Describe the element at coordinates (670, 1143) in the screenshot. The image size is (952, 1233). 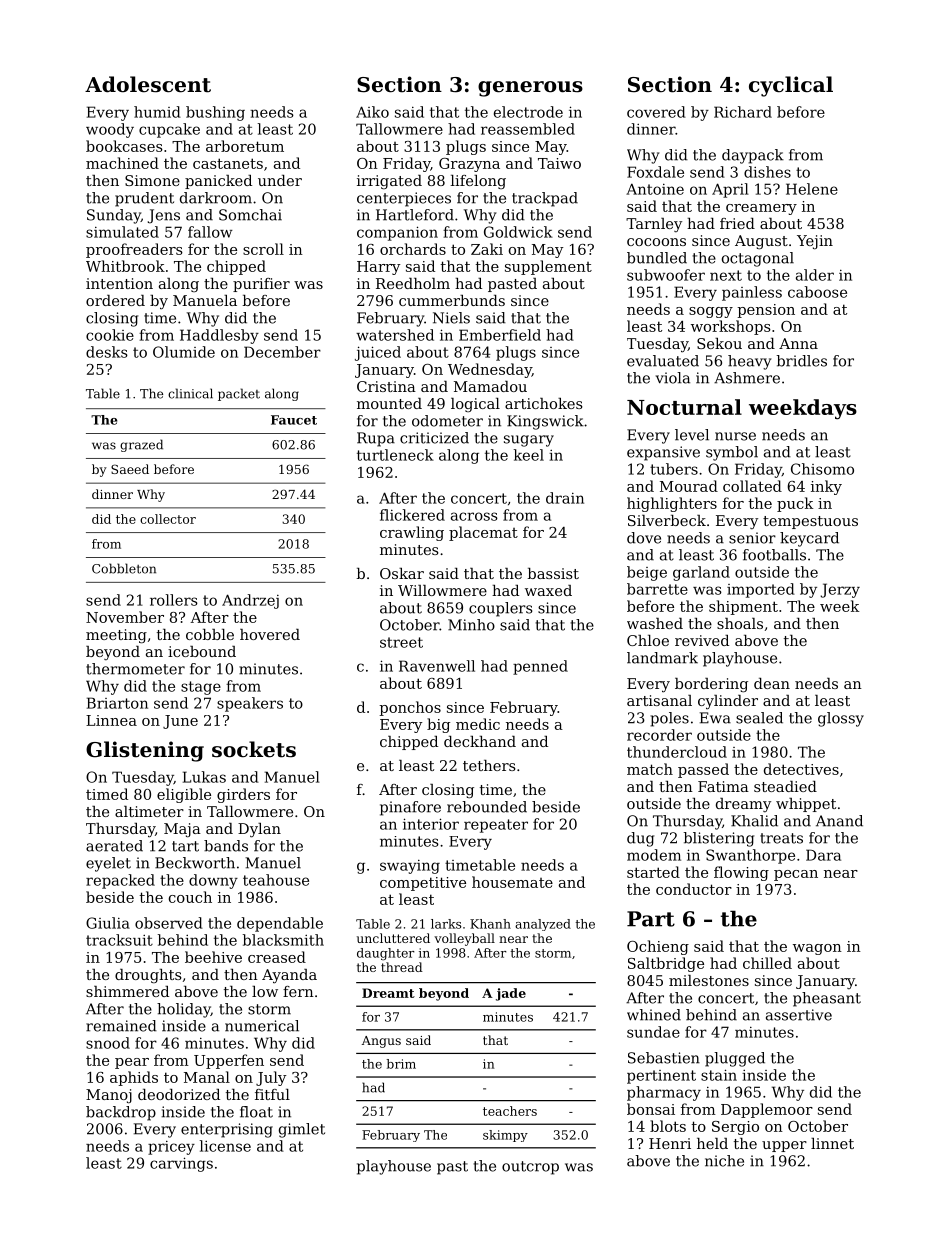
I see `Henri` at that location.
